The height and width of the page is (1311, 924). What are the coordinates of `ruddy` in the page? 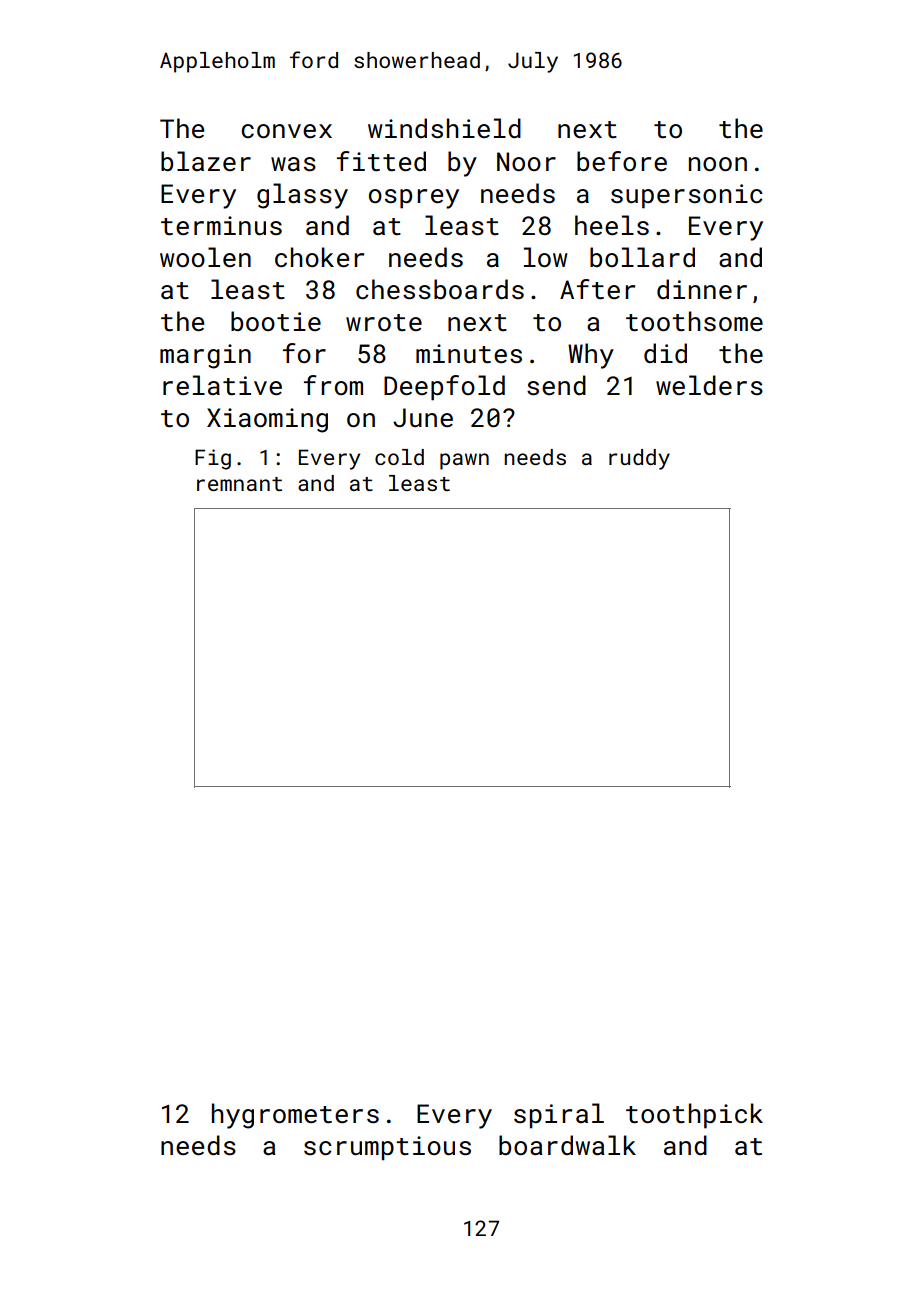 It's located at (639, 459).
